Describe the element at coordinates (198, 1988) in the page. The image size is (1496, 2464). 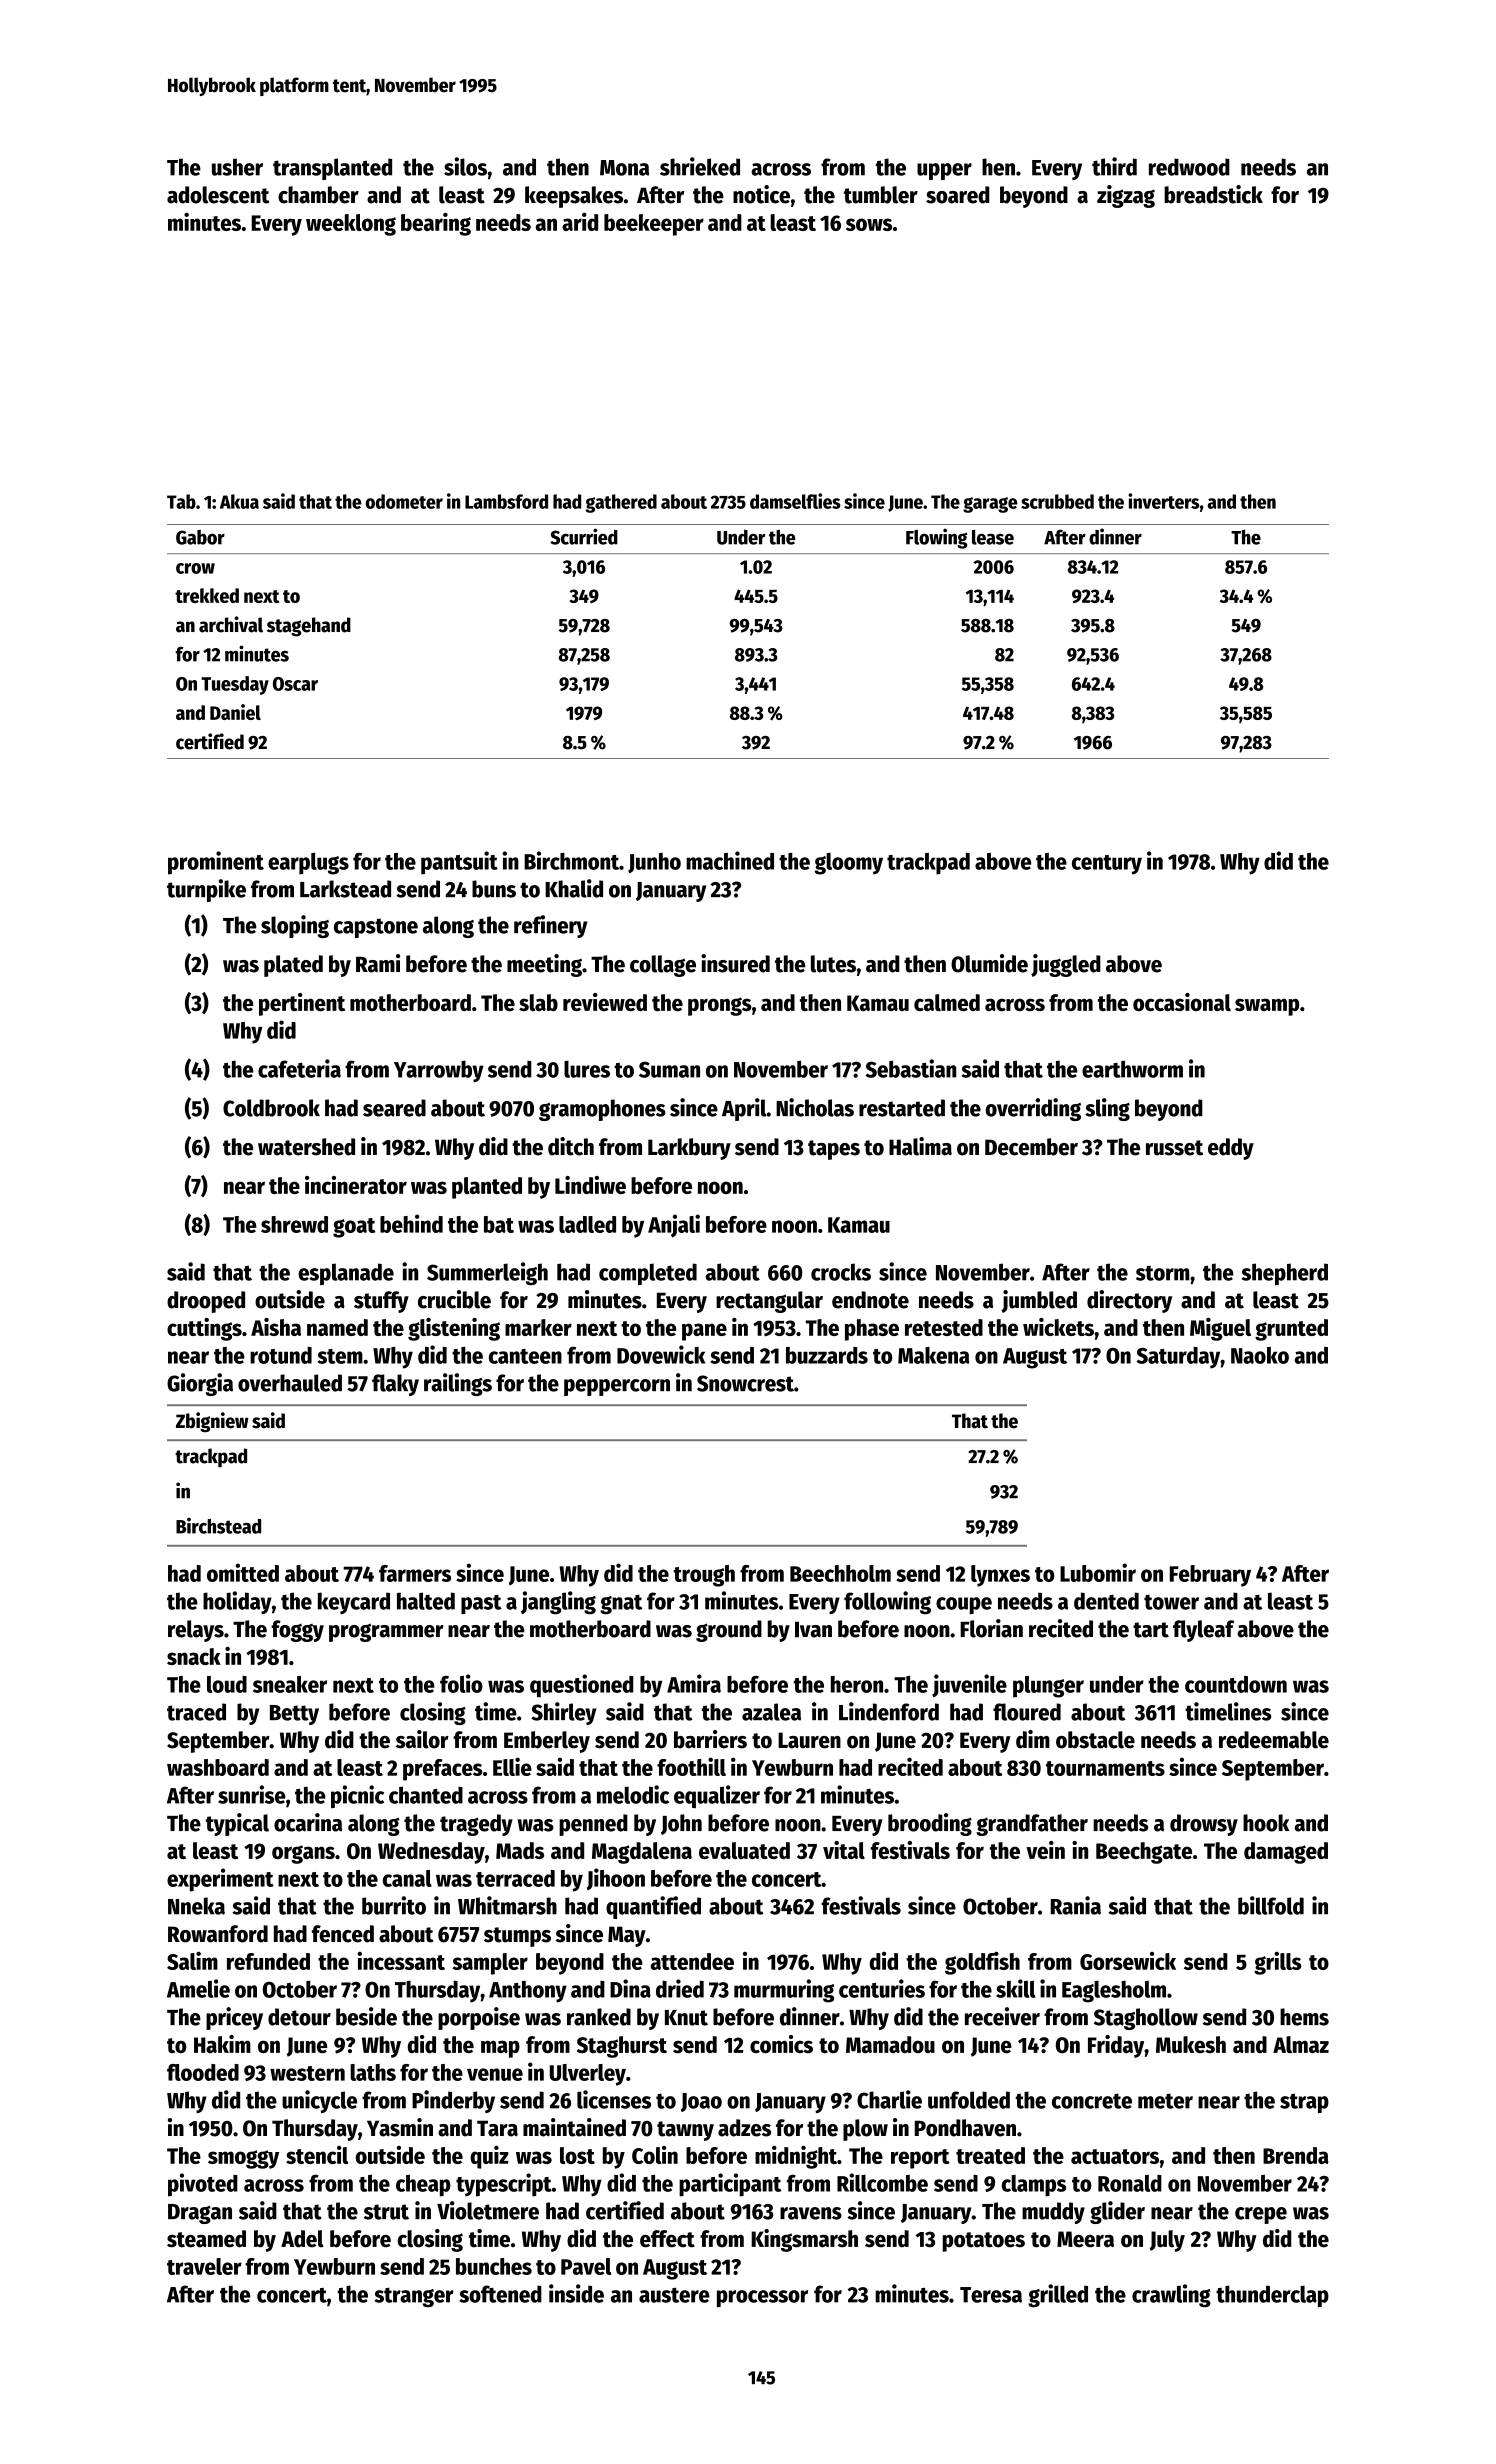
I see `Amelie` at that location.
